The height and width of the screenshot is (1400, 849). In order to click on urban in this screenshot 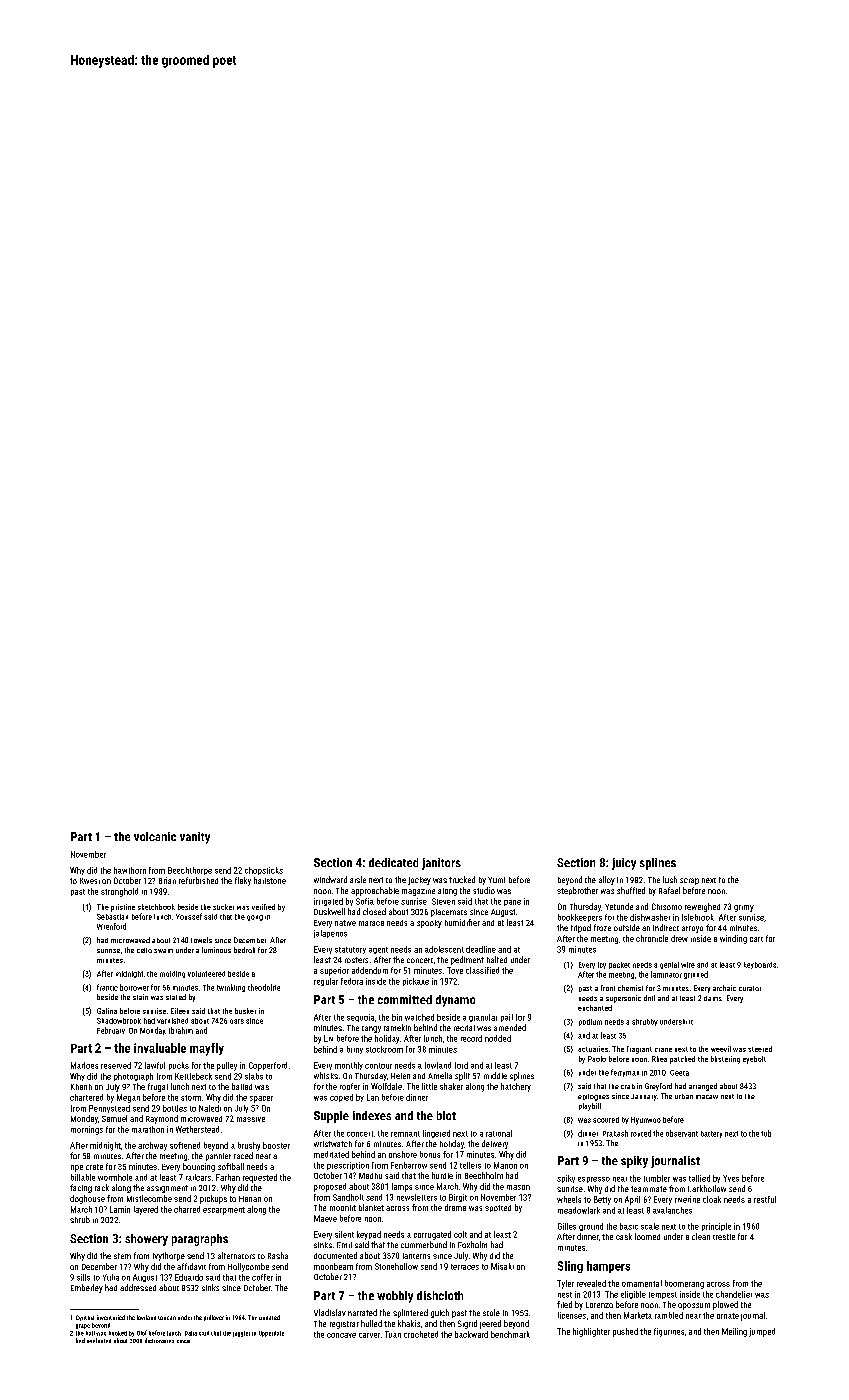, I will do `click(684, 1096)`.
